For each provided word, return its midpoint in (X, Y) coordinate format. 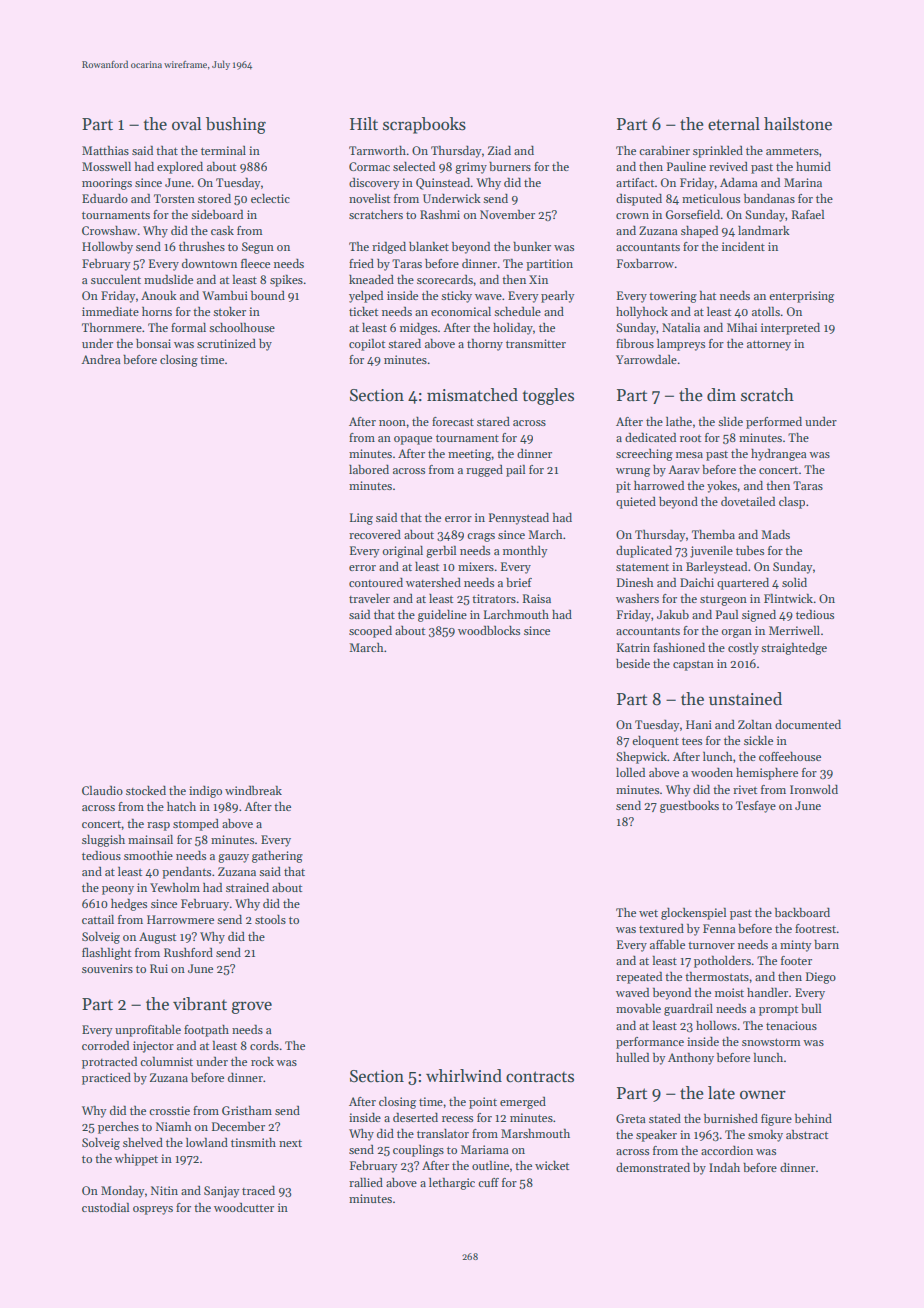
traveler (369, 598)
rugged (484, 470)
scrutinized (226, 343)
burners (510, 166)
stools (270, 919)
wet (648, 913)
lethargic (452, 1184)
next (290, 1143)
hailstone (798, 124)
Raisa (537, 598)
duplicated (644, 551)
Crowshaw (109, 230)
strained (247, 887)
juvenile (711, 552)
